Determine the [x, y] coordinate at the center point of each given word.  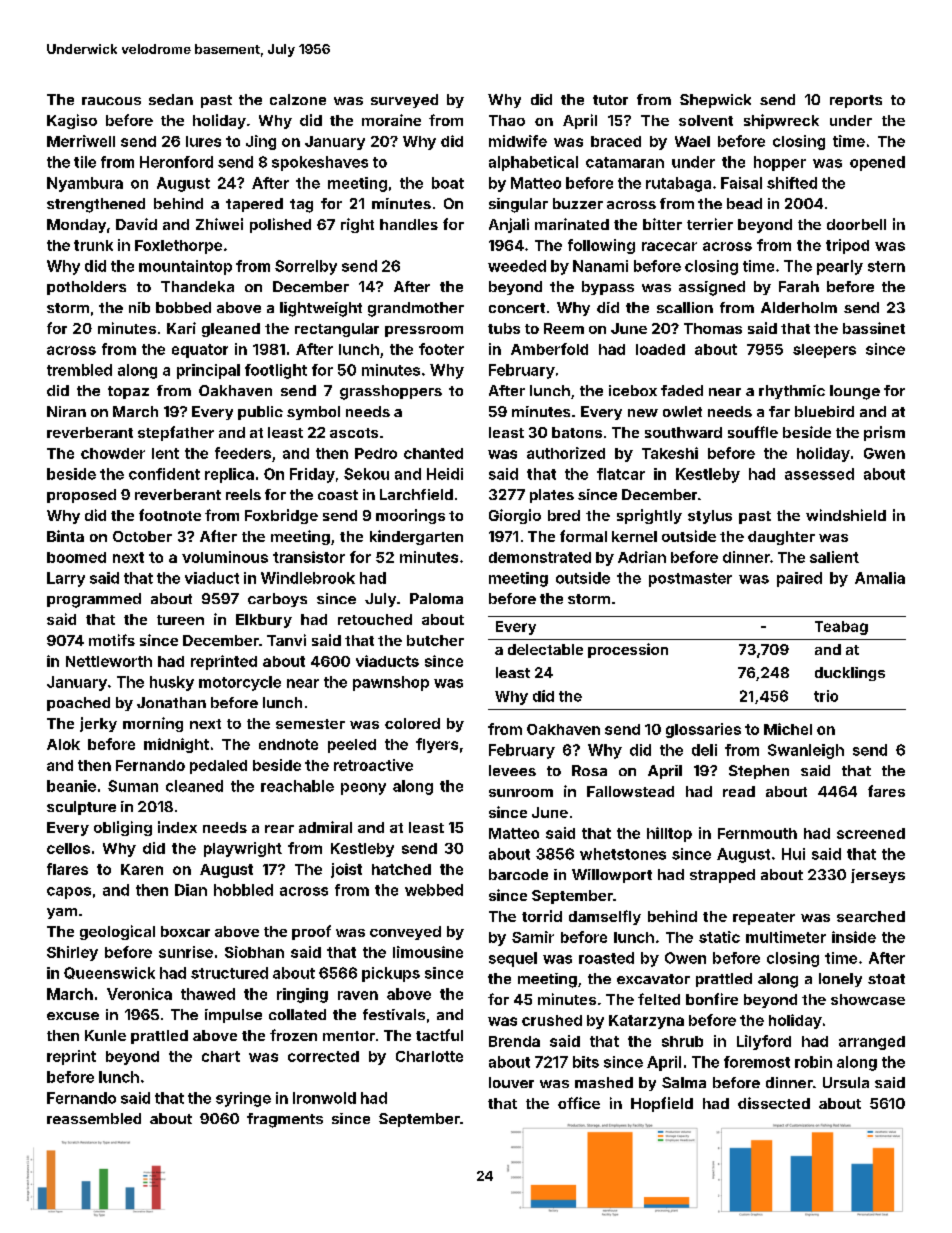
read [739, 791]
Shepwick [715, 101]
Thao [507, 120]
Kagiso [72, 121]
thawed [208, 994]
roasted [606, 958]
